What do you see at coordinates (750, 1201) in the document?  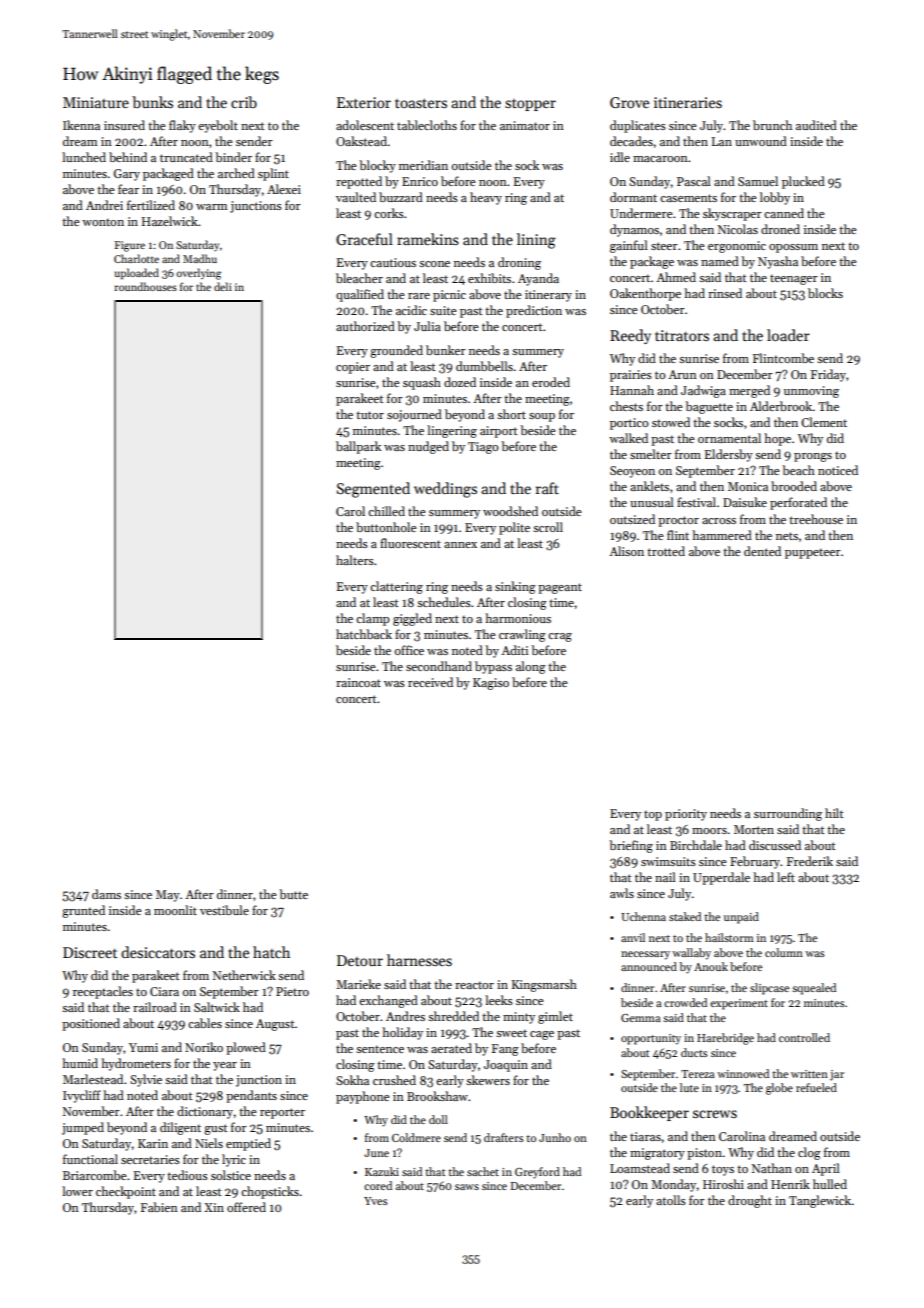 I see `drought` at bounding box center [750, 1201].
